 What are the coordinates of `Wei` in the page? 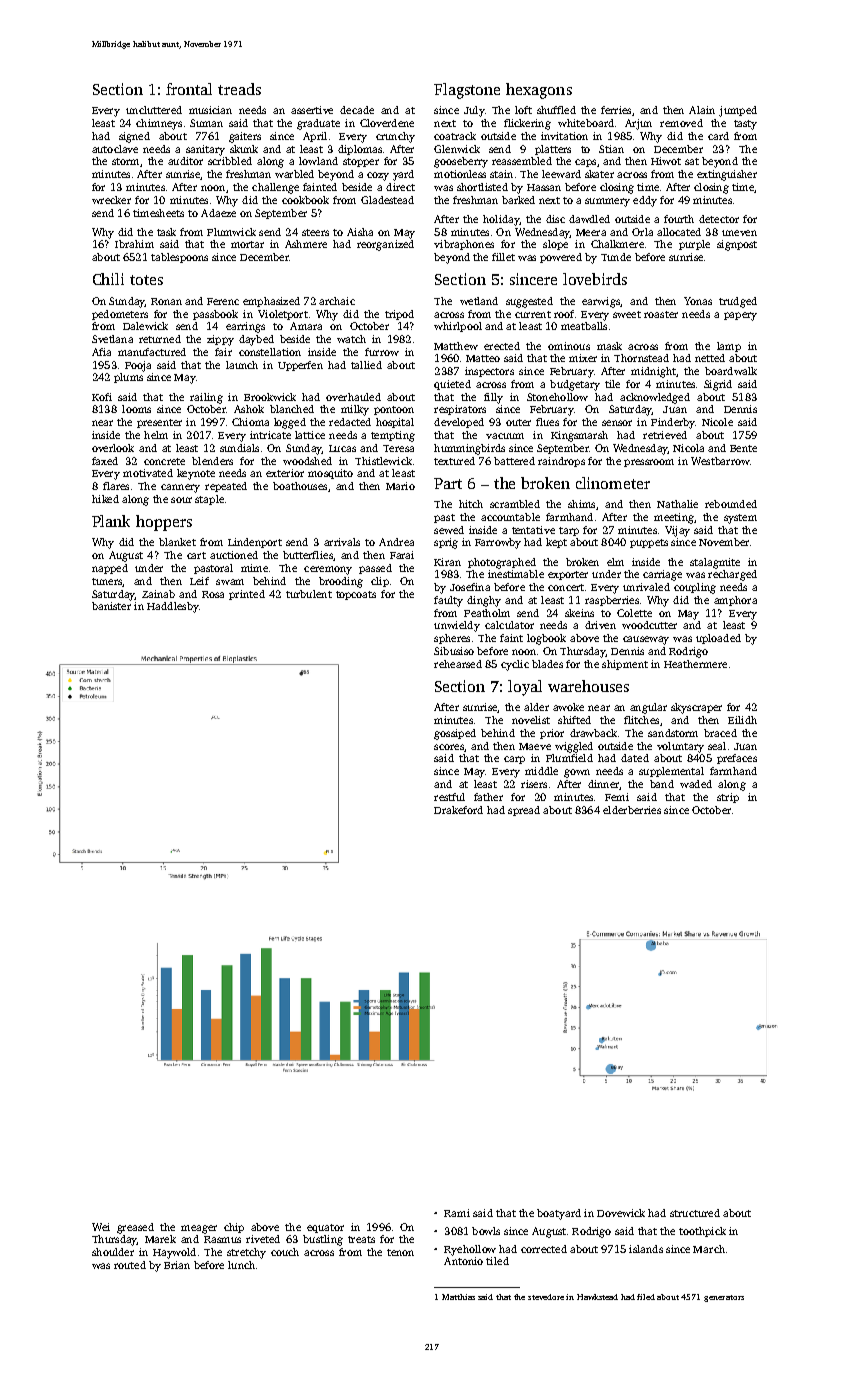 It's located at (101, 1227).
